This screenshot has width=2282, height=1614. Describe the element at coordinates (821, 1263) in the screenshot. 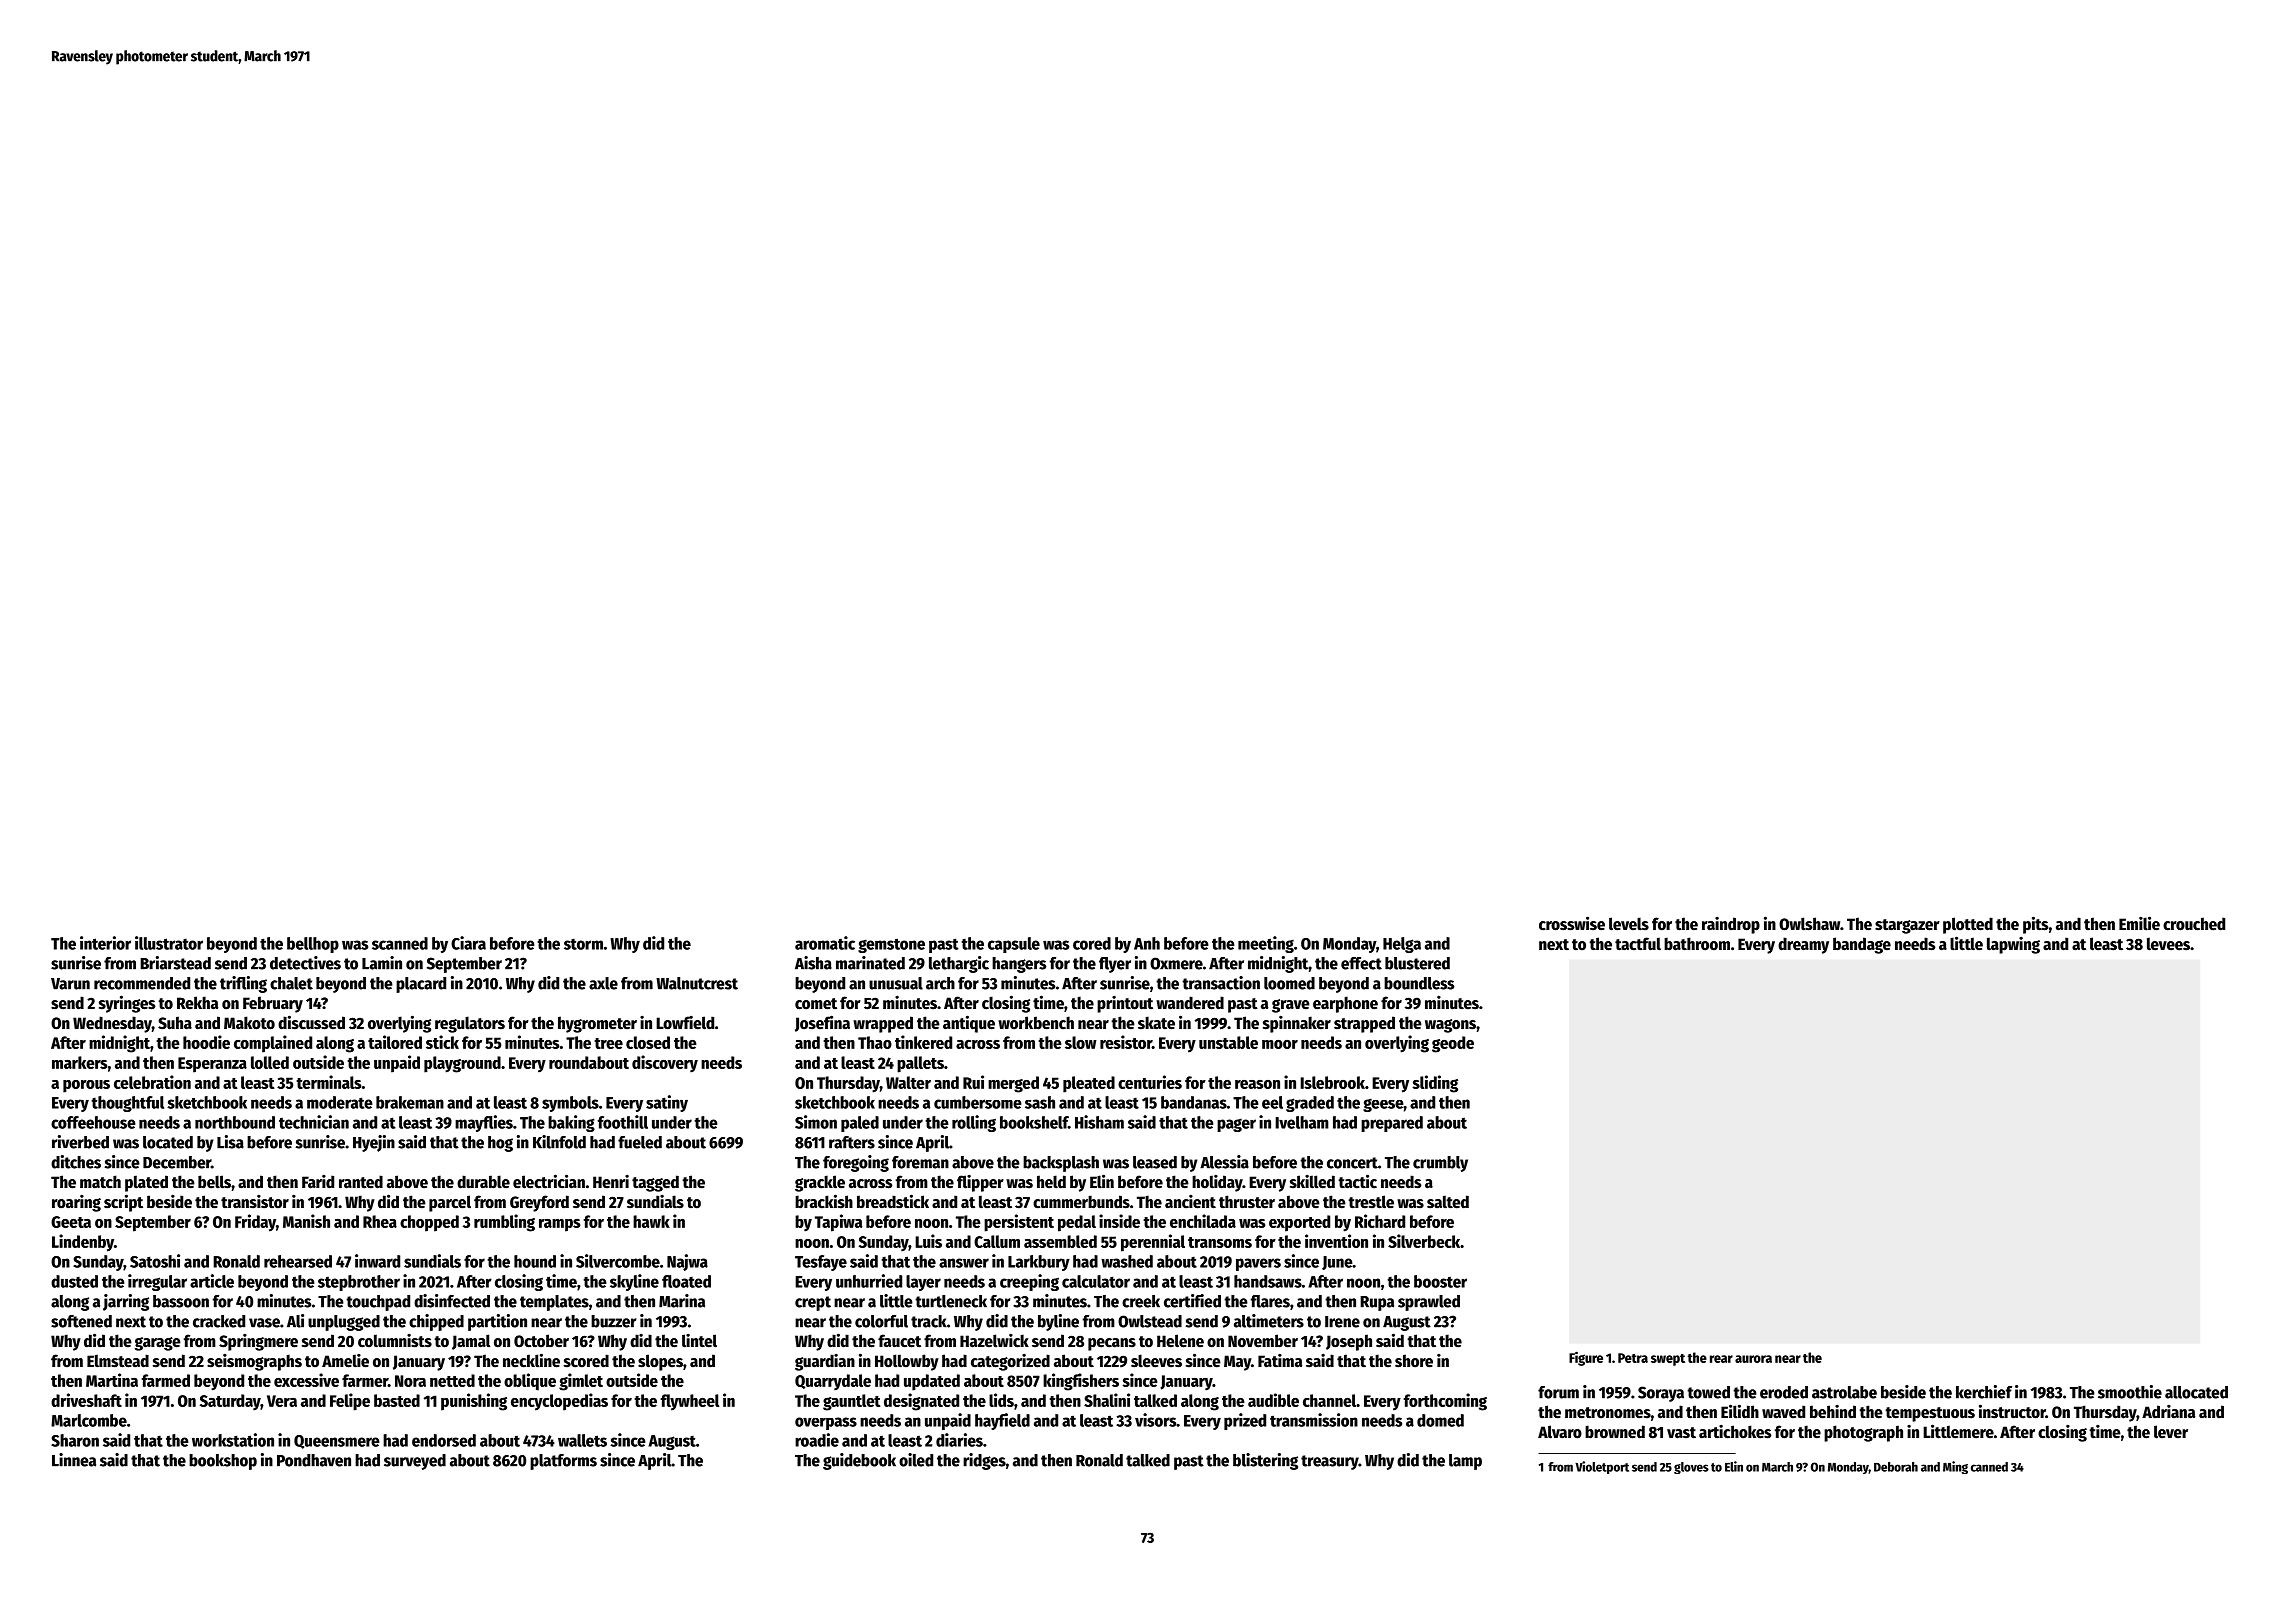

I see `Tesfaye` at that location.
